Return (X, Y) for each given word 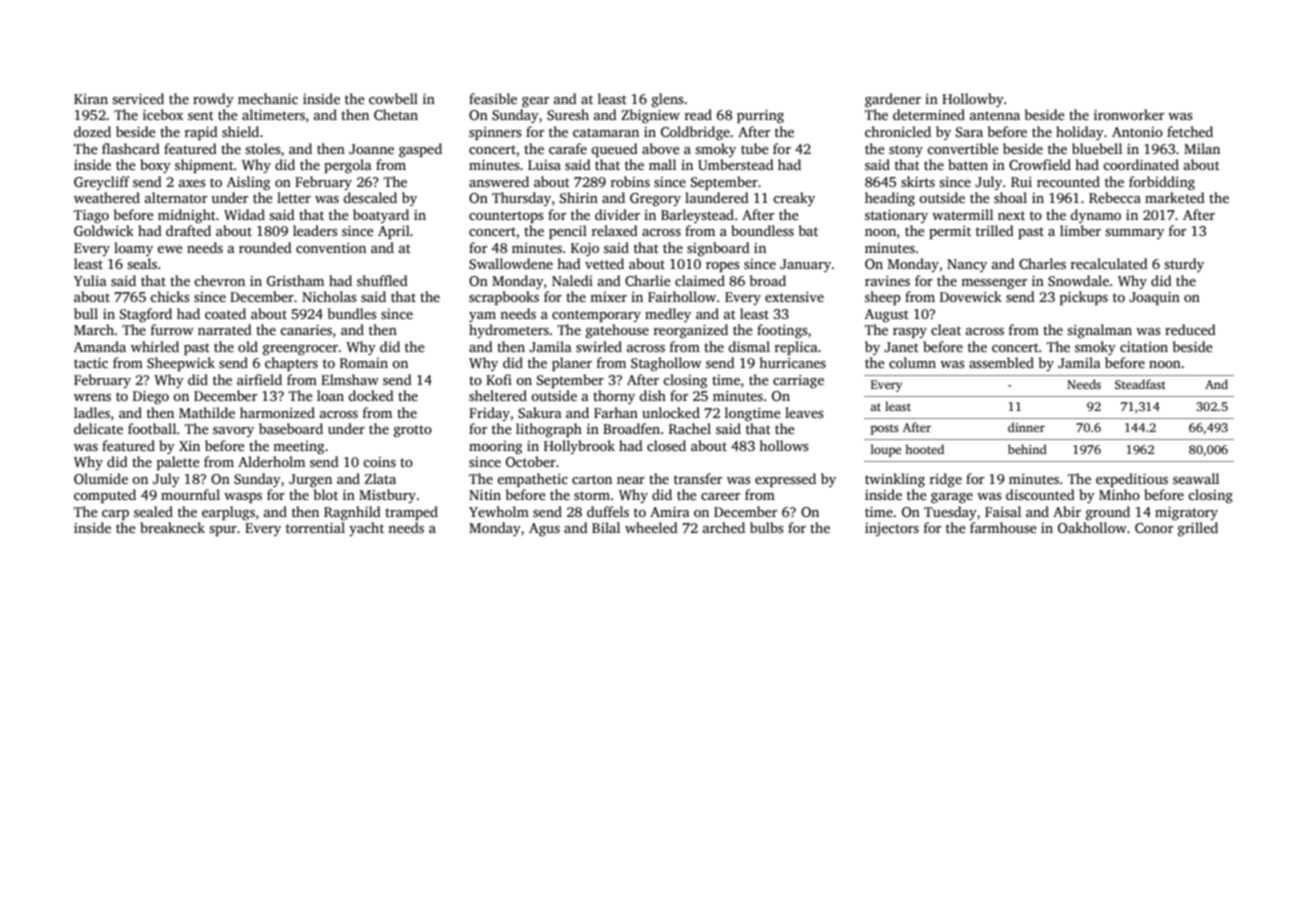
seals (142, 263)
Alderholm (271, 461)
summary (1134, 234)
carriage (798, 381)
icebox (163, 114)
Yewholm (499, 511)
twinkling (895, 480)
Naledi (572, 280)
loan (330, 395)
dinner (1026, 427)
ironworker (1129, 114)
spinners (495, 133)
